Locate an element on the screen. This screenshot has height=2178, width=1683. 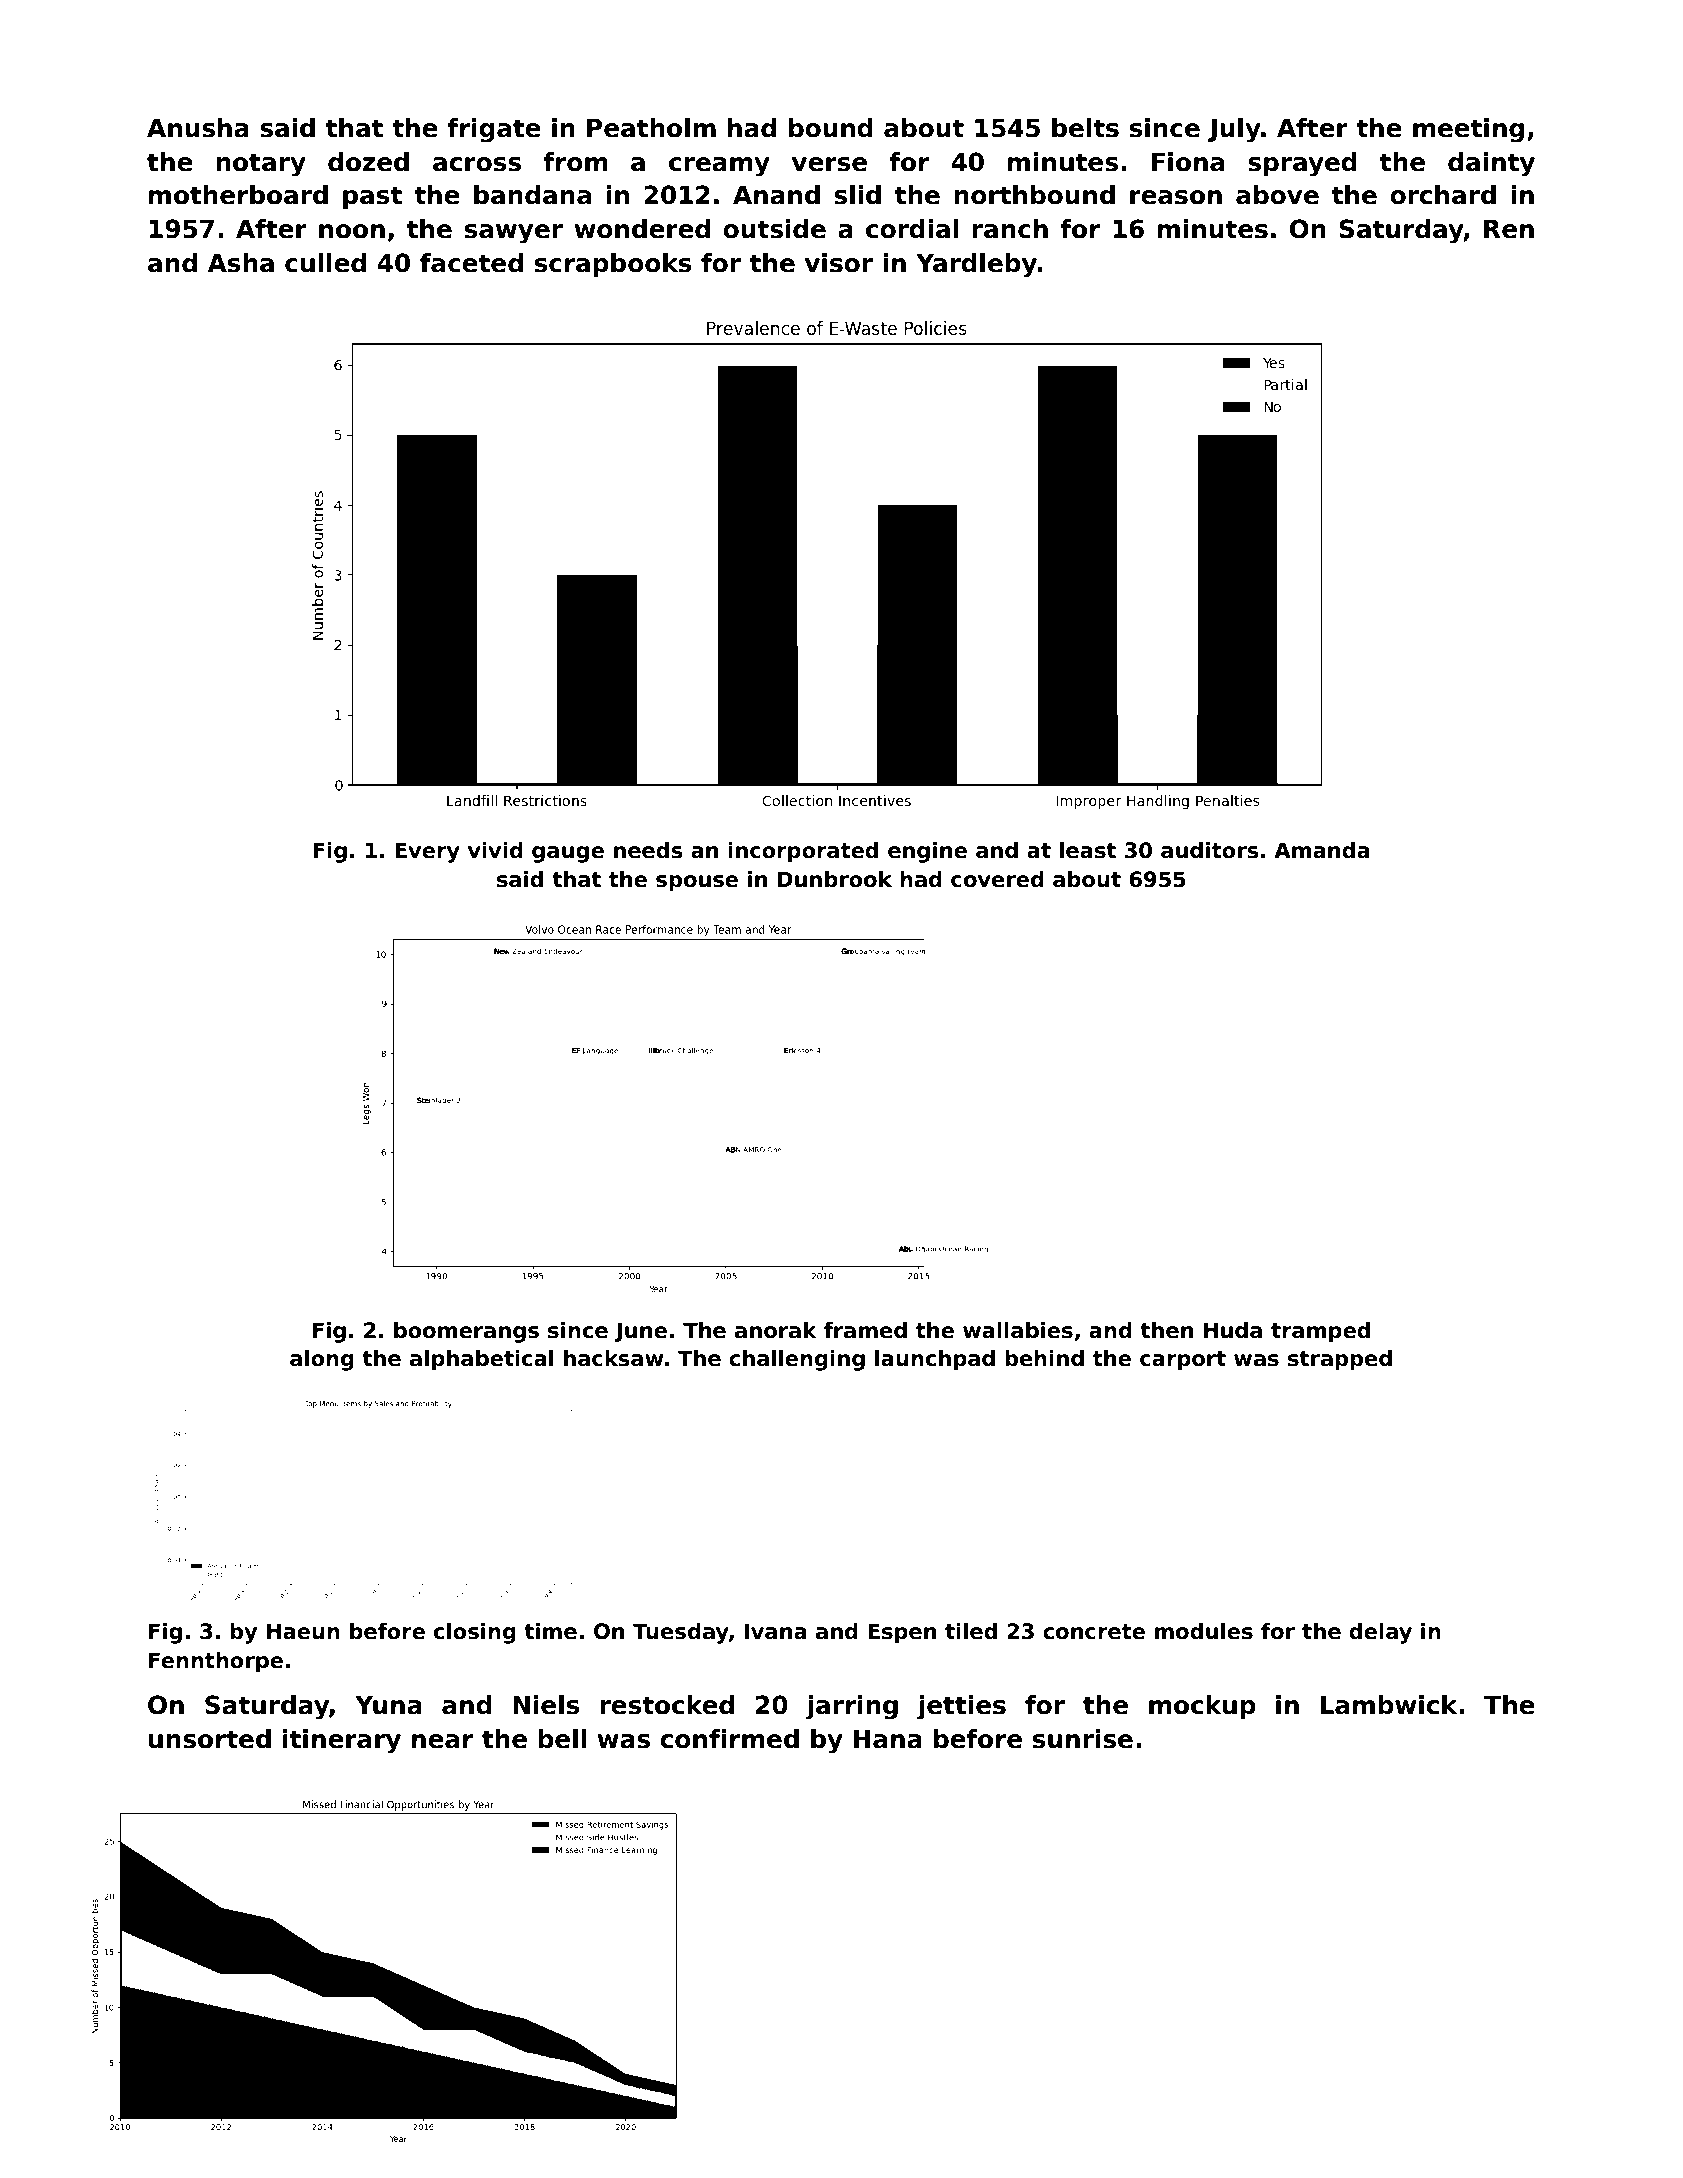
concrete is located at coordinates (1094, 1632).
